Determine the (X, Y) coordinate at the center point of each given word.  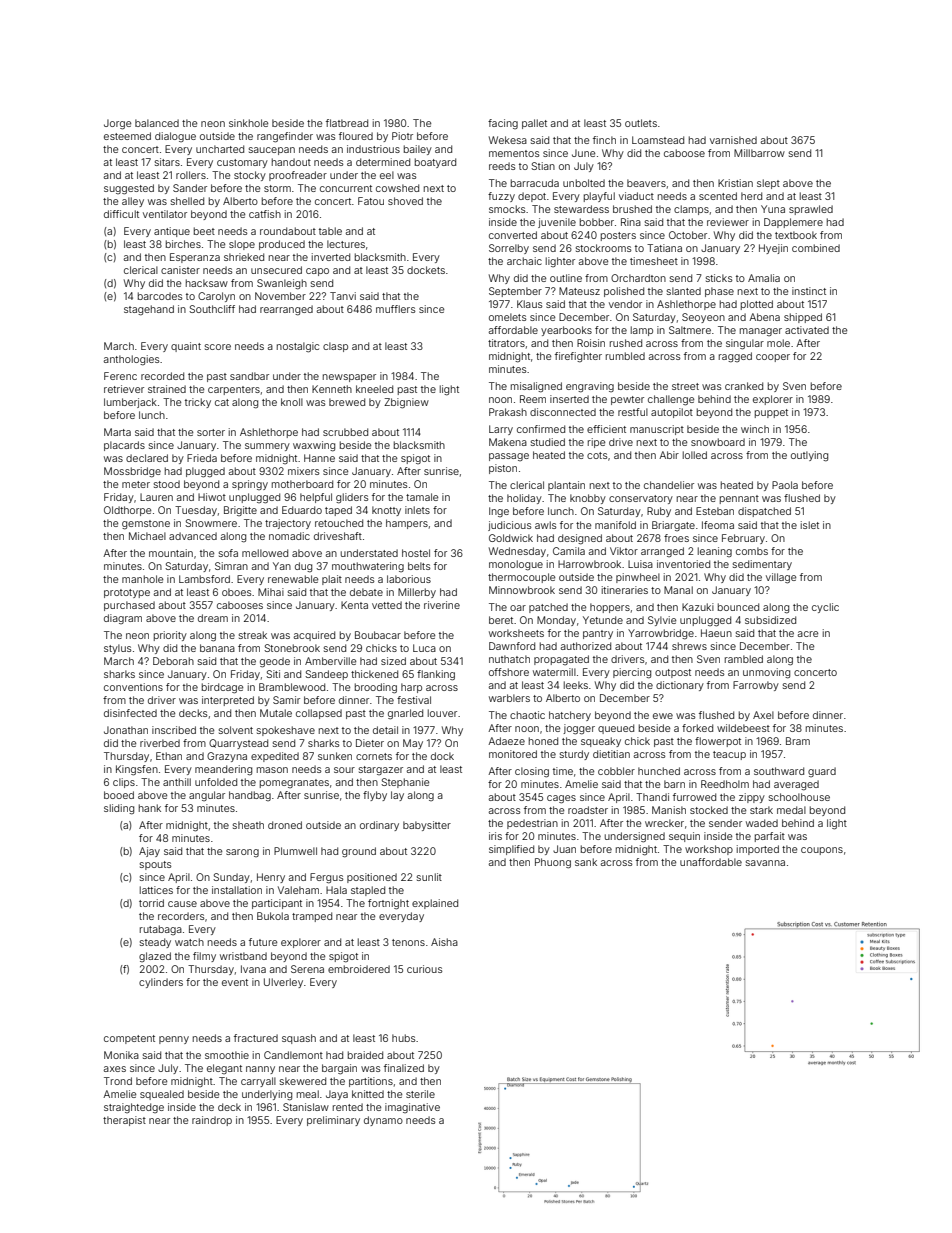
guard (822, 772)
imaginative (412, 1108)
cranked (744, 386)
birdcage (222, 688)
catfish (265, 214)
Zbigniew (406, 403)
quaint (186, 347)
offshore (509, 672)
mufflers (395, 309)
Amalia (764, 278)
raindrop (212, 1121)
